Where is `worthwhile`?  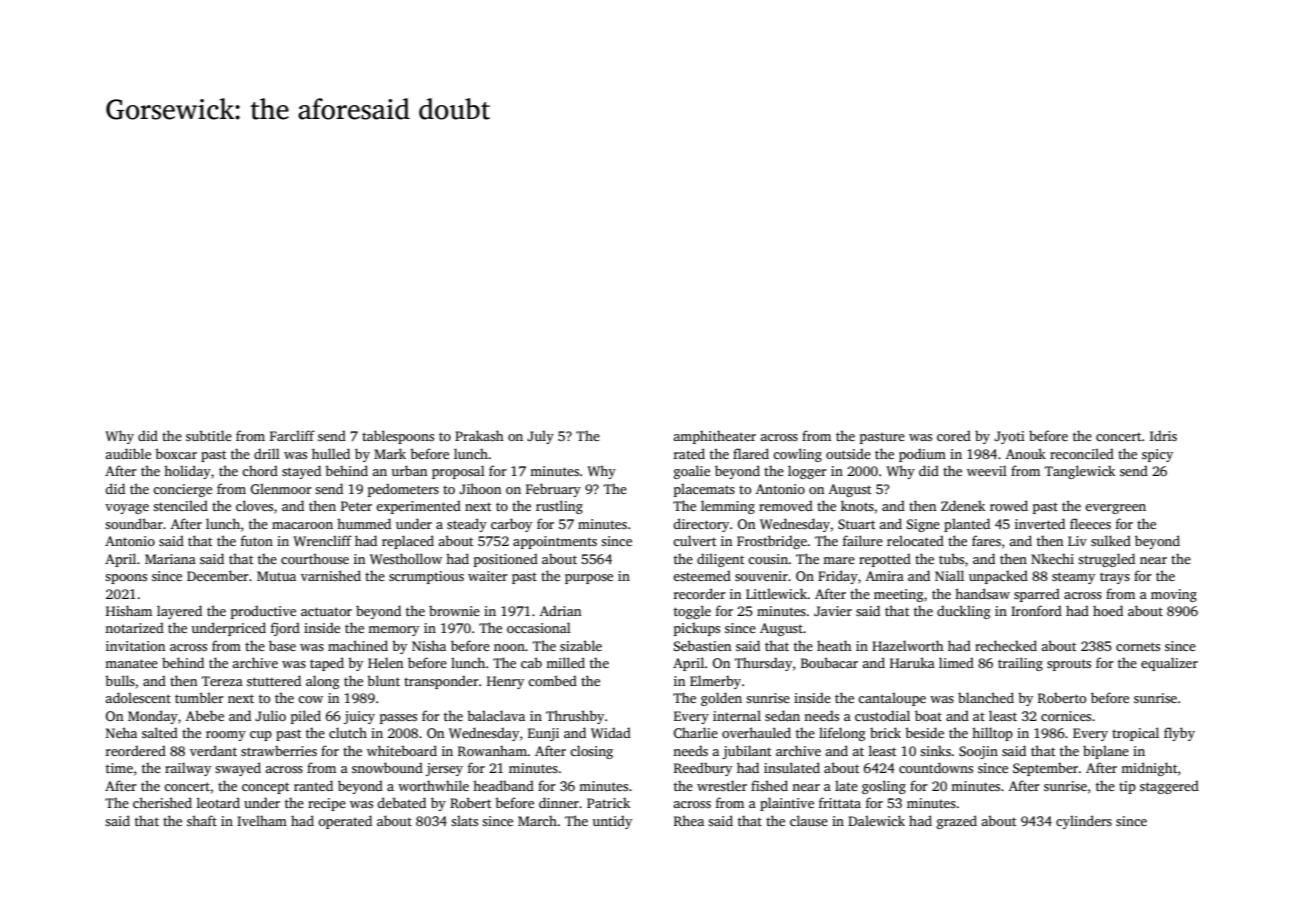 worthwhile is located at coordinates (433, 785).
